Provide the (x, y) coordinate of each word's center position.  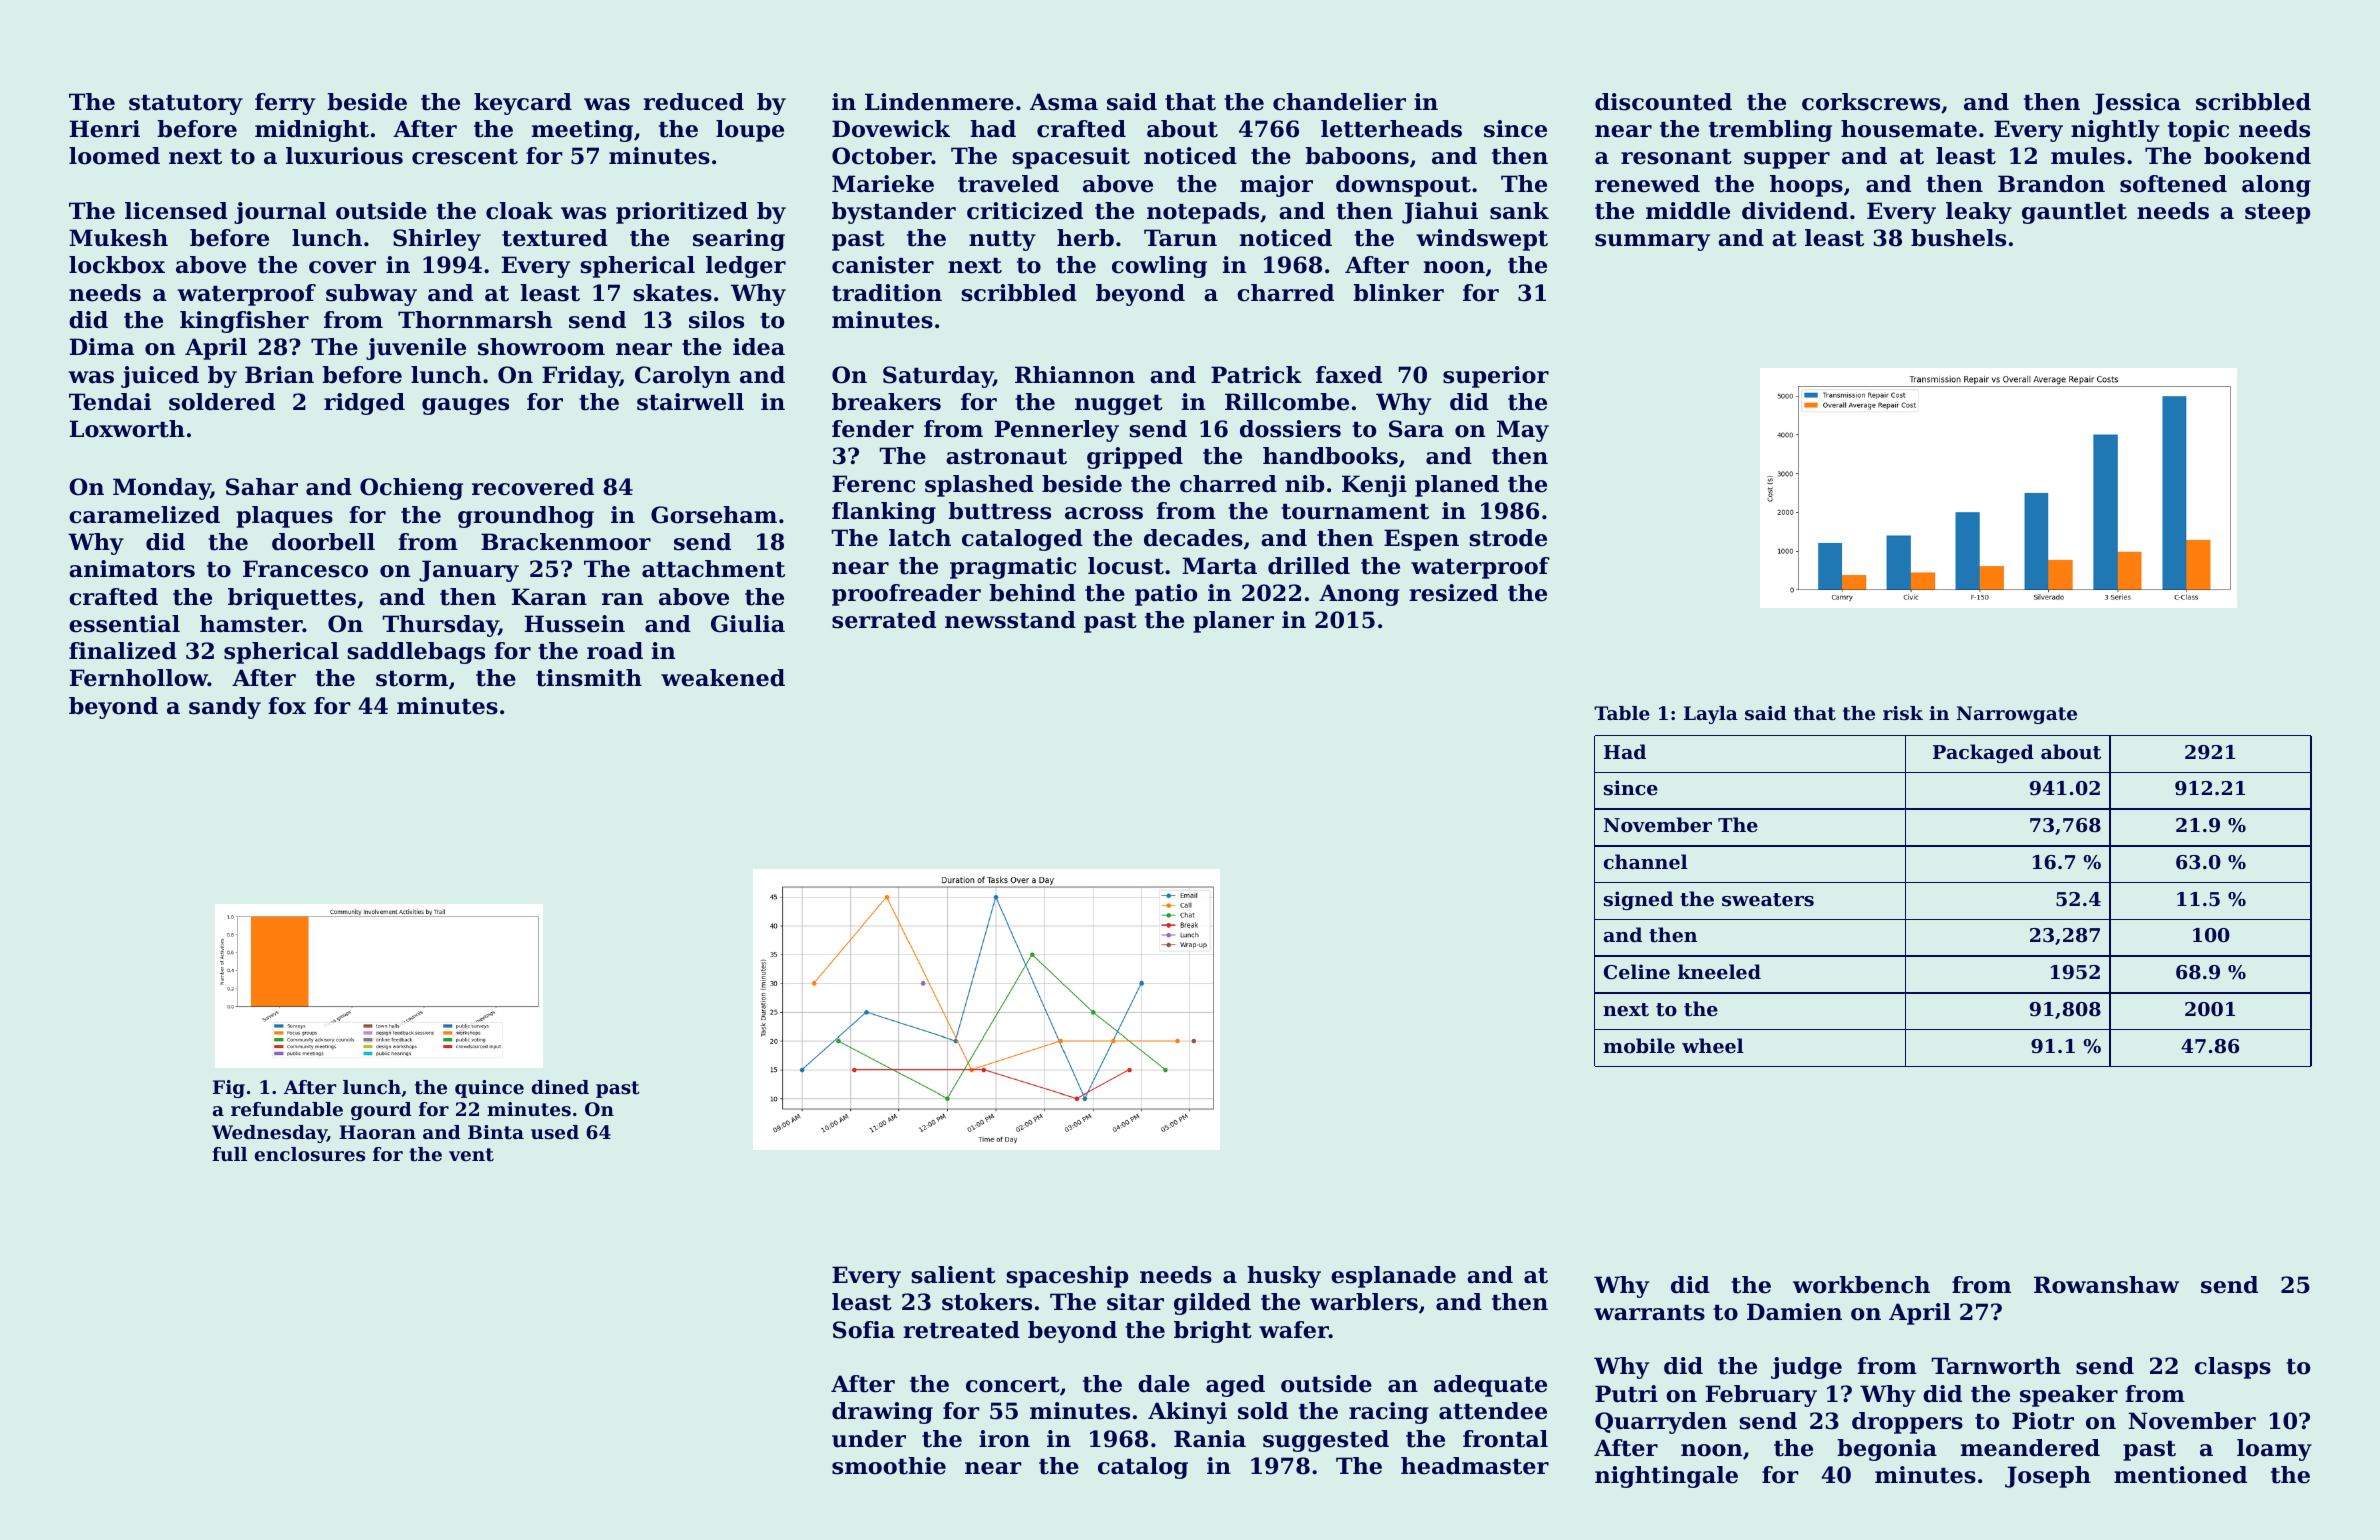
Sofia (864, 1330)
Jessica (2137, 104)
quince (489, 1089)
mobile (1639, 1046)
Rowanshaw (2106, 1285)
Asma (1064, 102)
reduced (694, 102)
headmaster (1475, 1466)
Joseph (2048, 1477)
